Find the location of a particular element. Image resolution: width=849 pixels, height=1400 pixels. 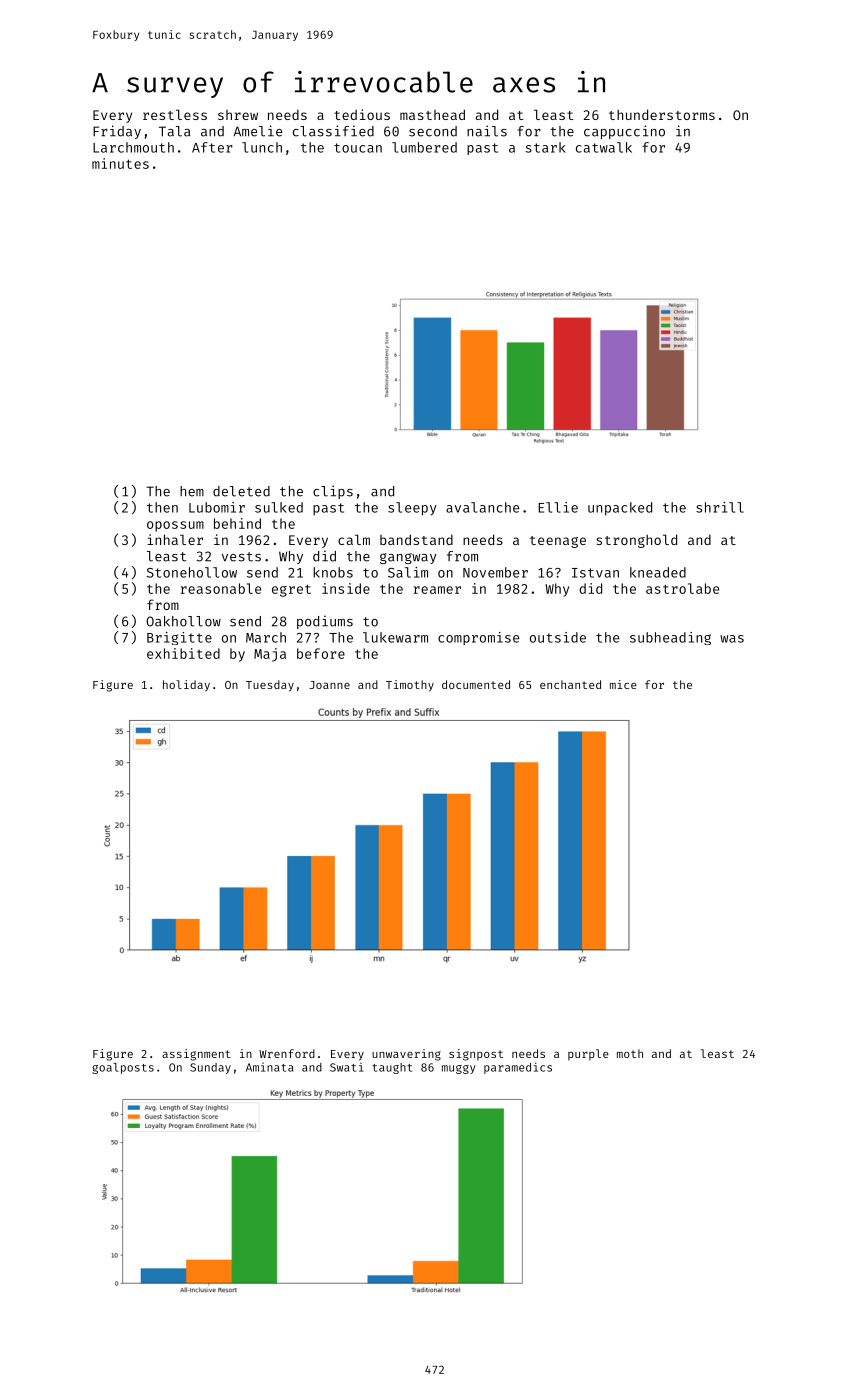

Salim is located at coordinates (408, 572).
